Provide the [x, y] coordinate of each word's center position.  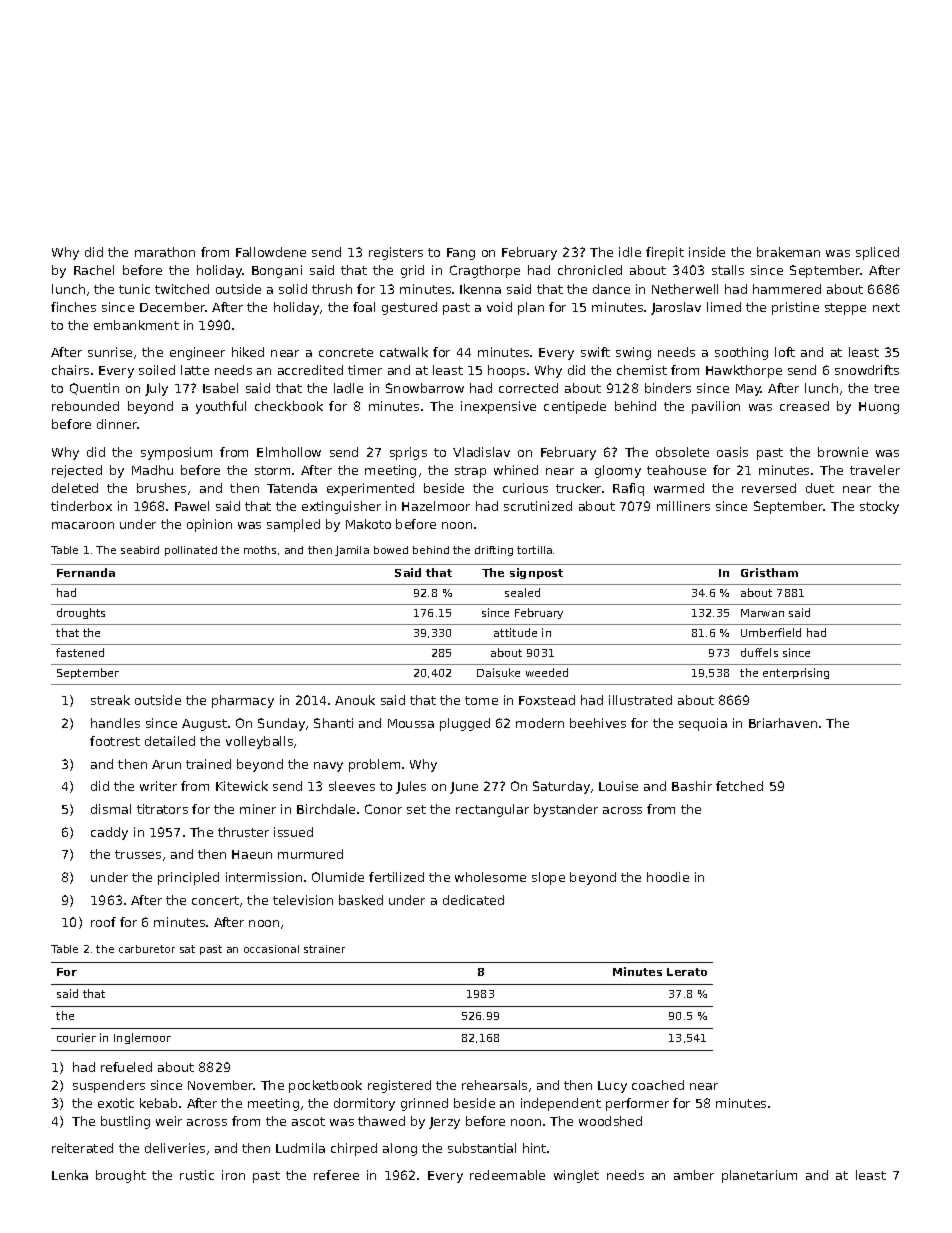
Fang [461, 254]
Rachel [94, 270]
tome [481, 700]
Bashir [692, 786]
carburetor [147, 949]
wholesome [490, 877]
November [221, 1085]
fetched [739, 786]
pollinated [191, 551]
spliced [877, 253]
